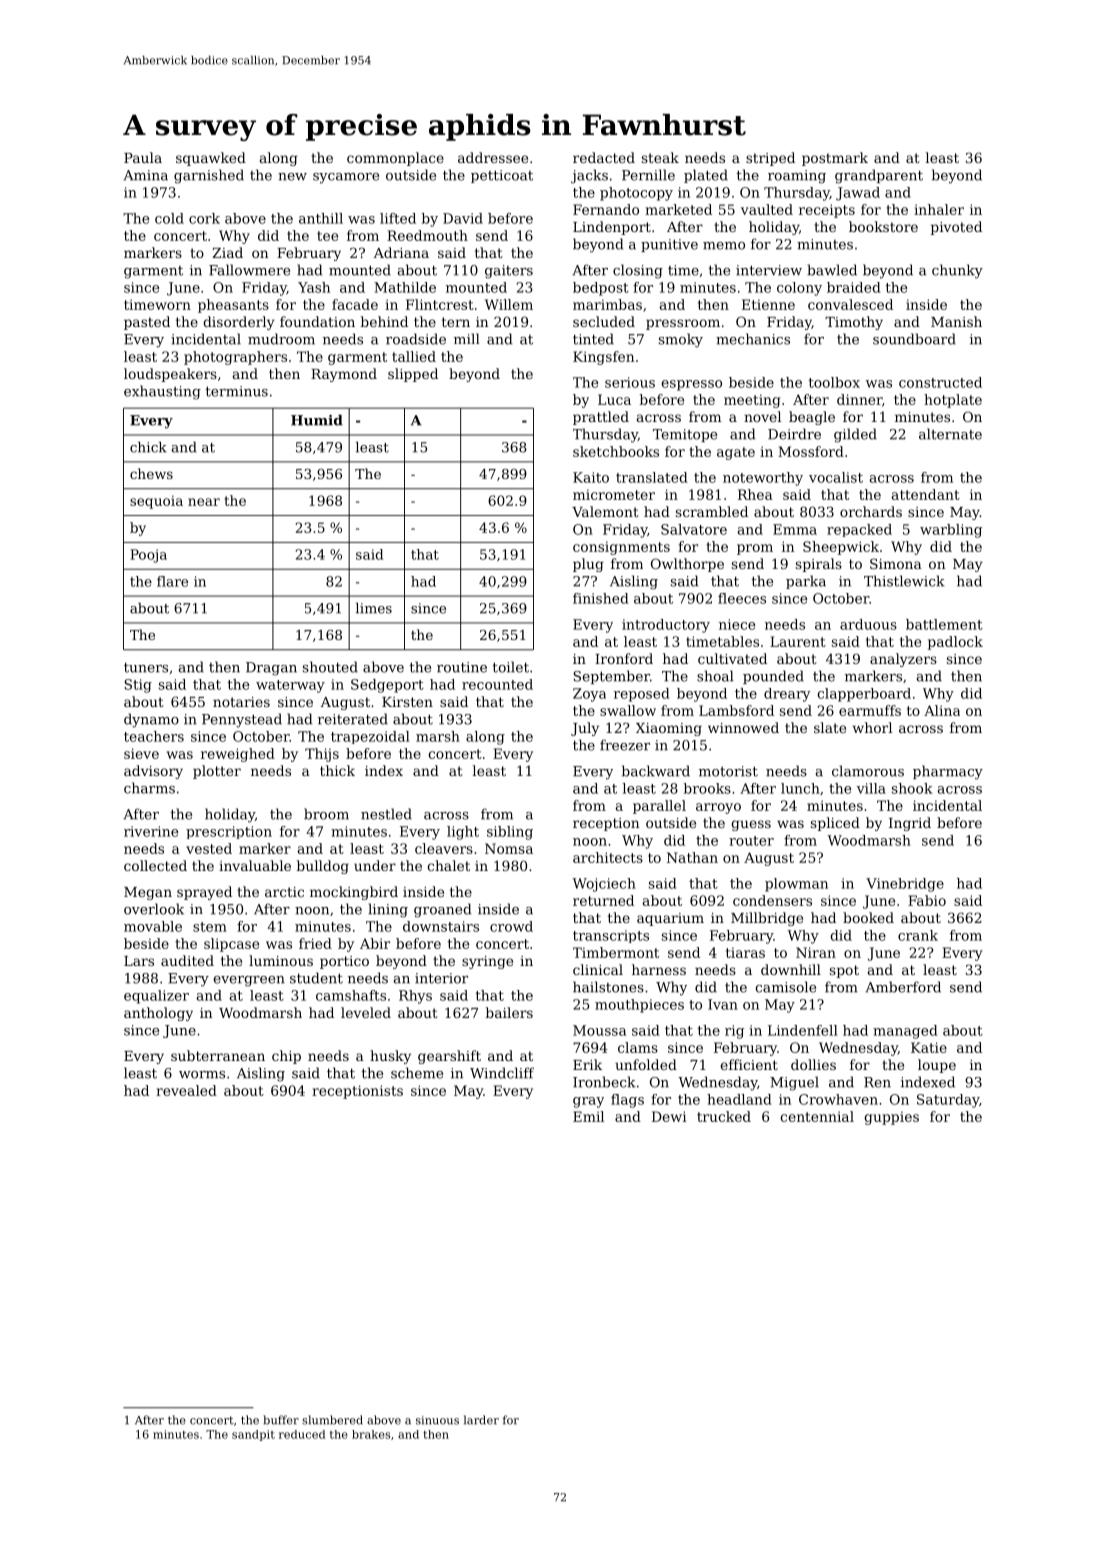 This document has width=1106, height=1564. What do you see at coordinates (891, 1118) in the document?
I see `guppies` at bounding box center [891, 1118].
